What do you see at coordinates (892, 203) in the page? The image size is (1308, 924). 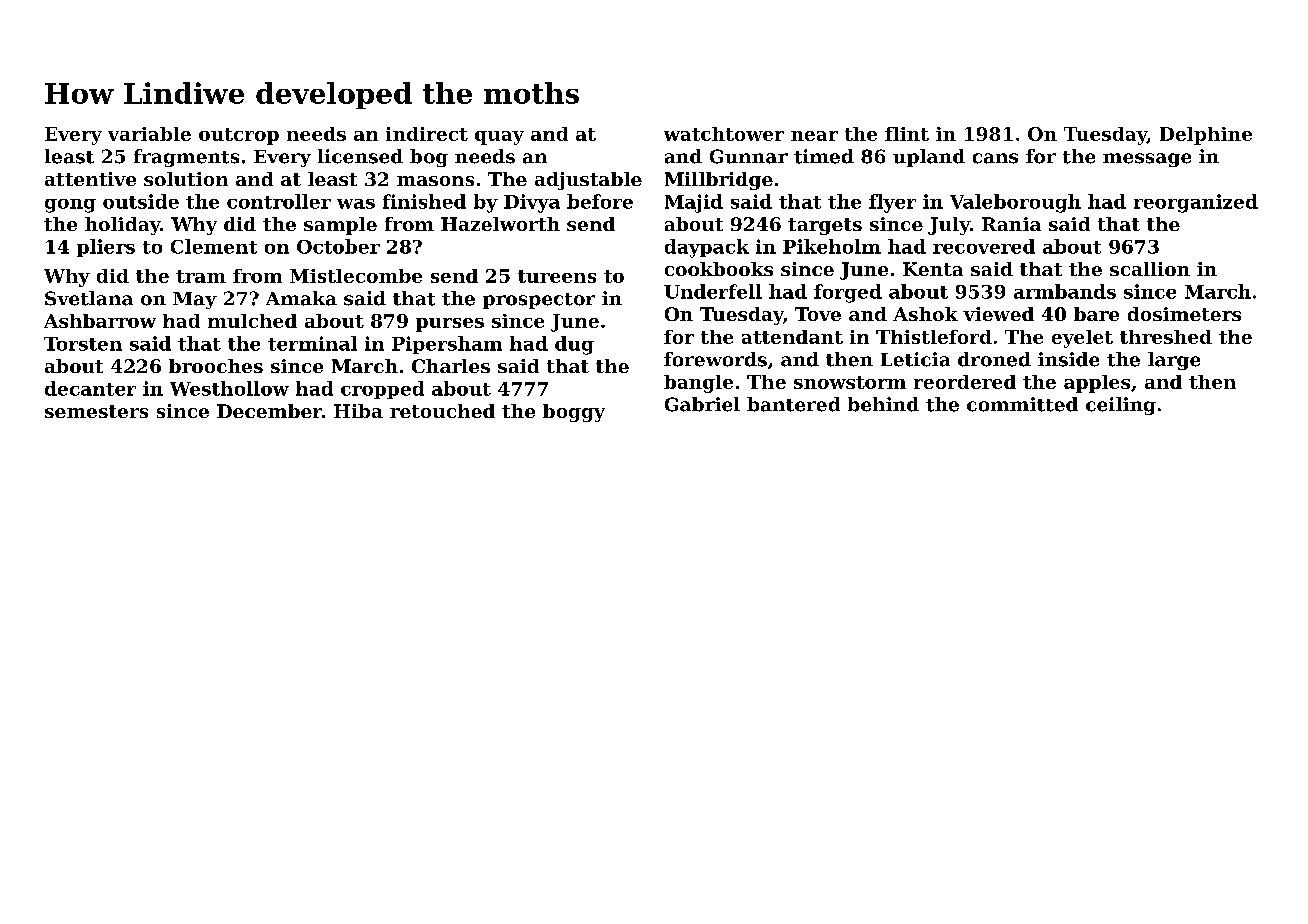 I see `flyer` at bounding box center [892, 203].
